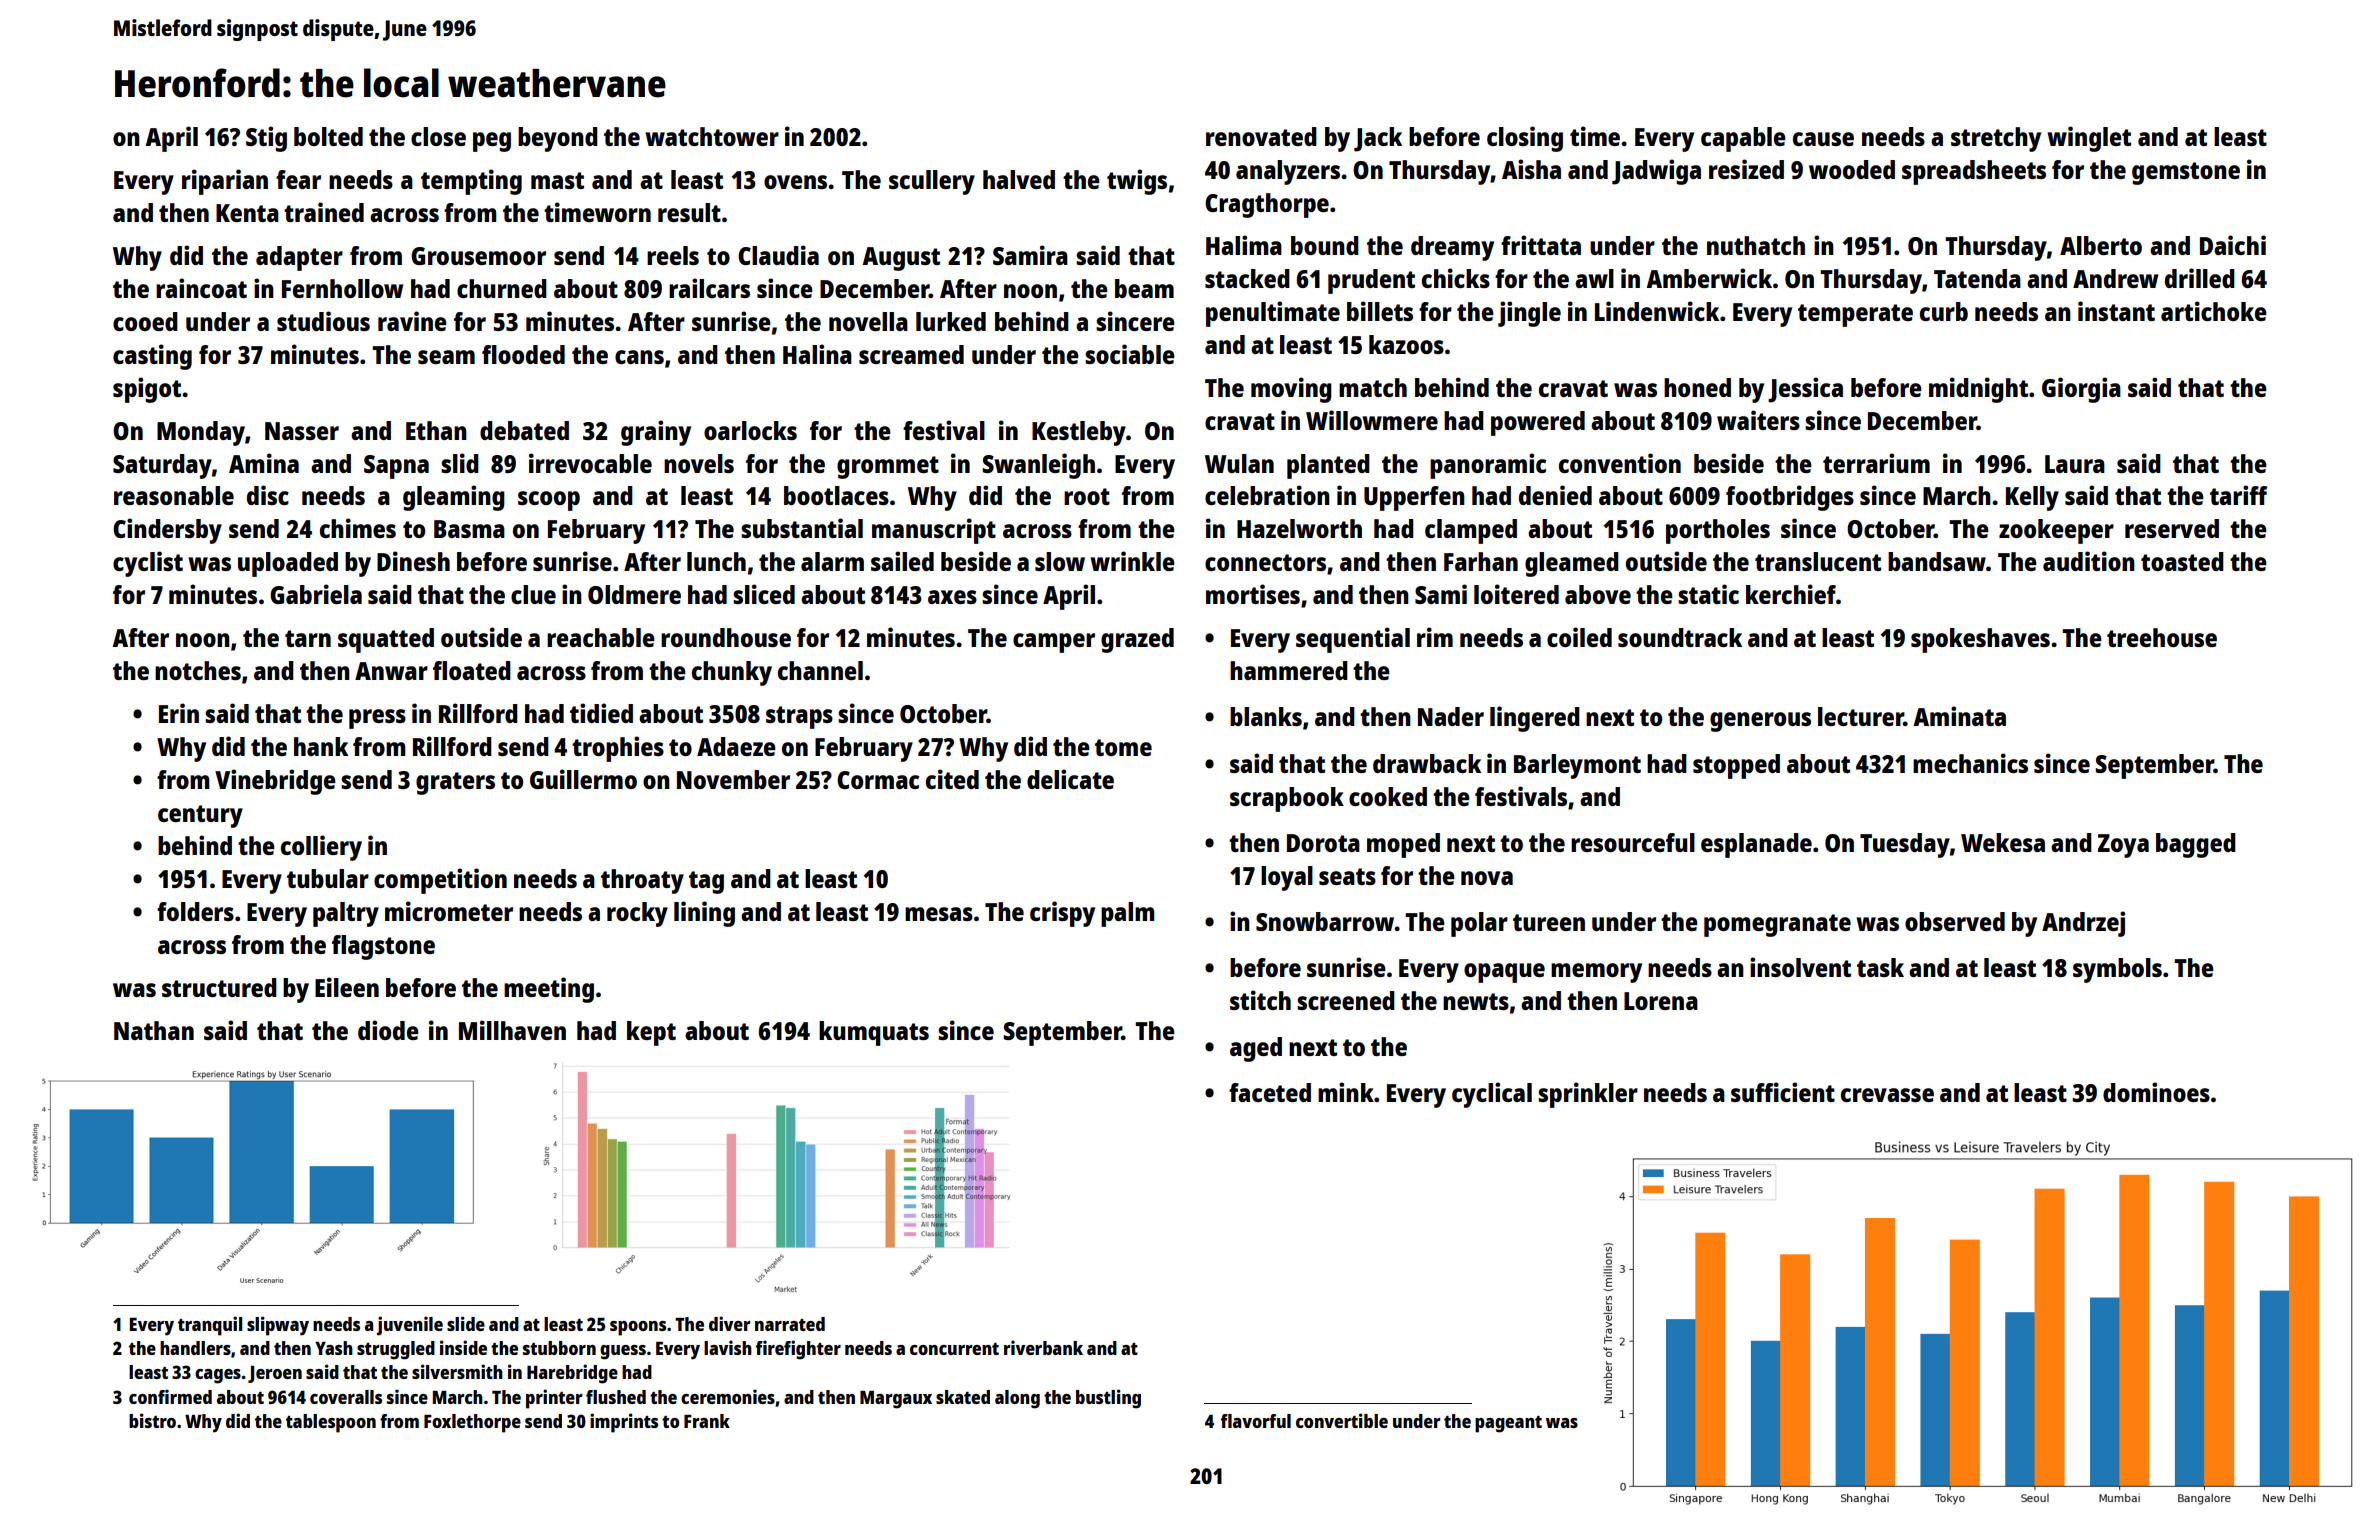 Image resolution: width=2380 pixels, height=1540 pixels. What do you see at coordinates (2186, 173) in the page?
I see `gemstone` at bounding box center [2186, 173].
